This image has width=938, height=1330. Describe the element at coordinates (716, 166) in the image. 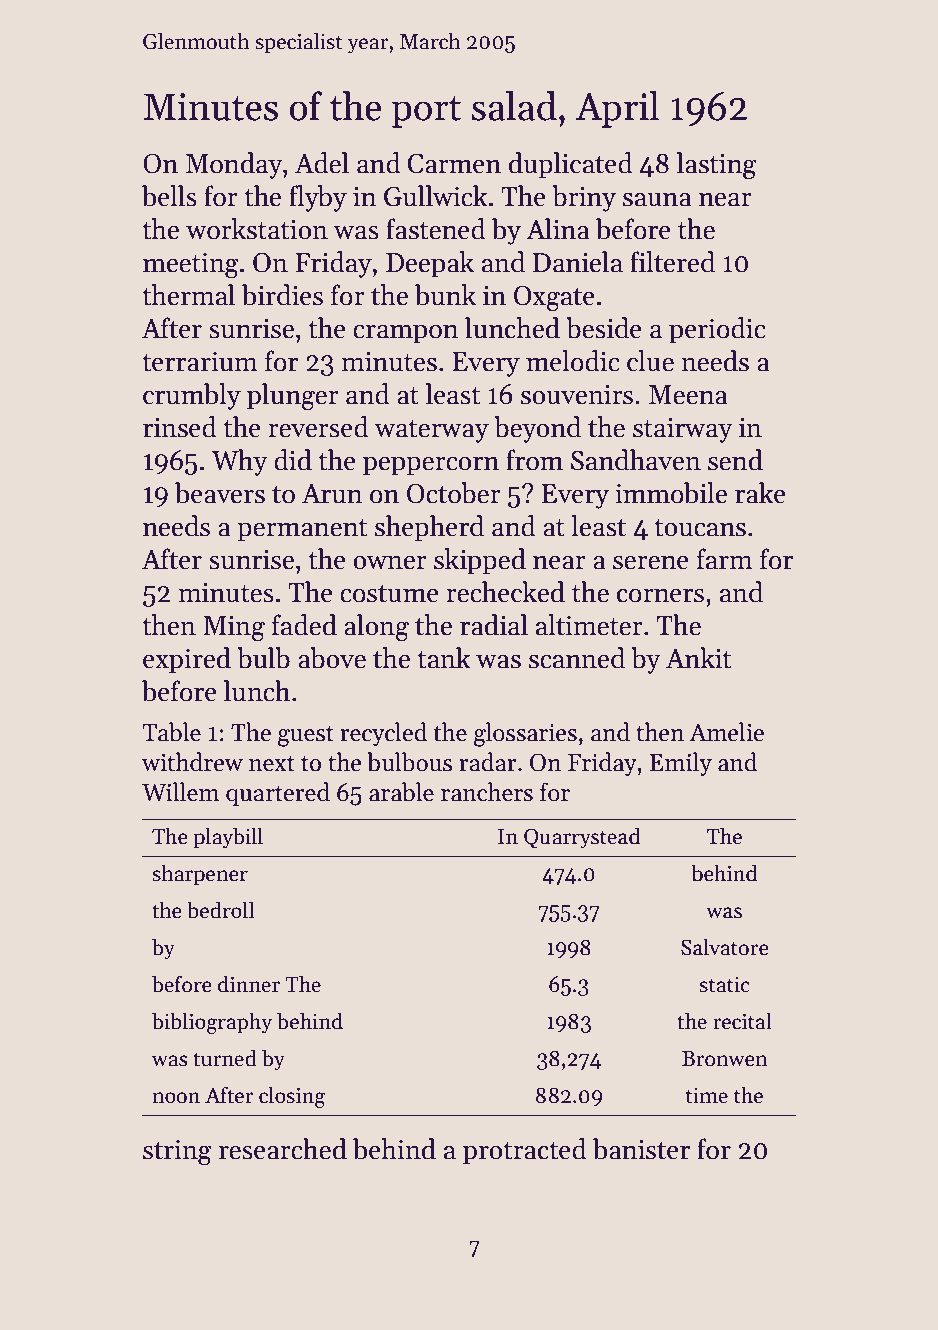

I see `lasting` at that location.
